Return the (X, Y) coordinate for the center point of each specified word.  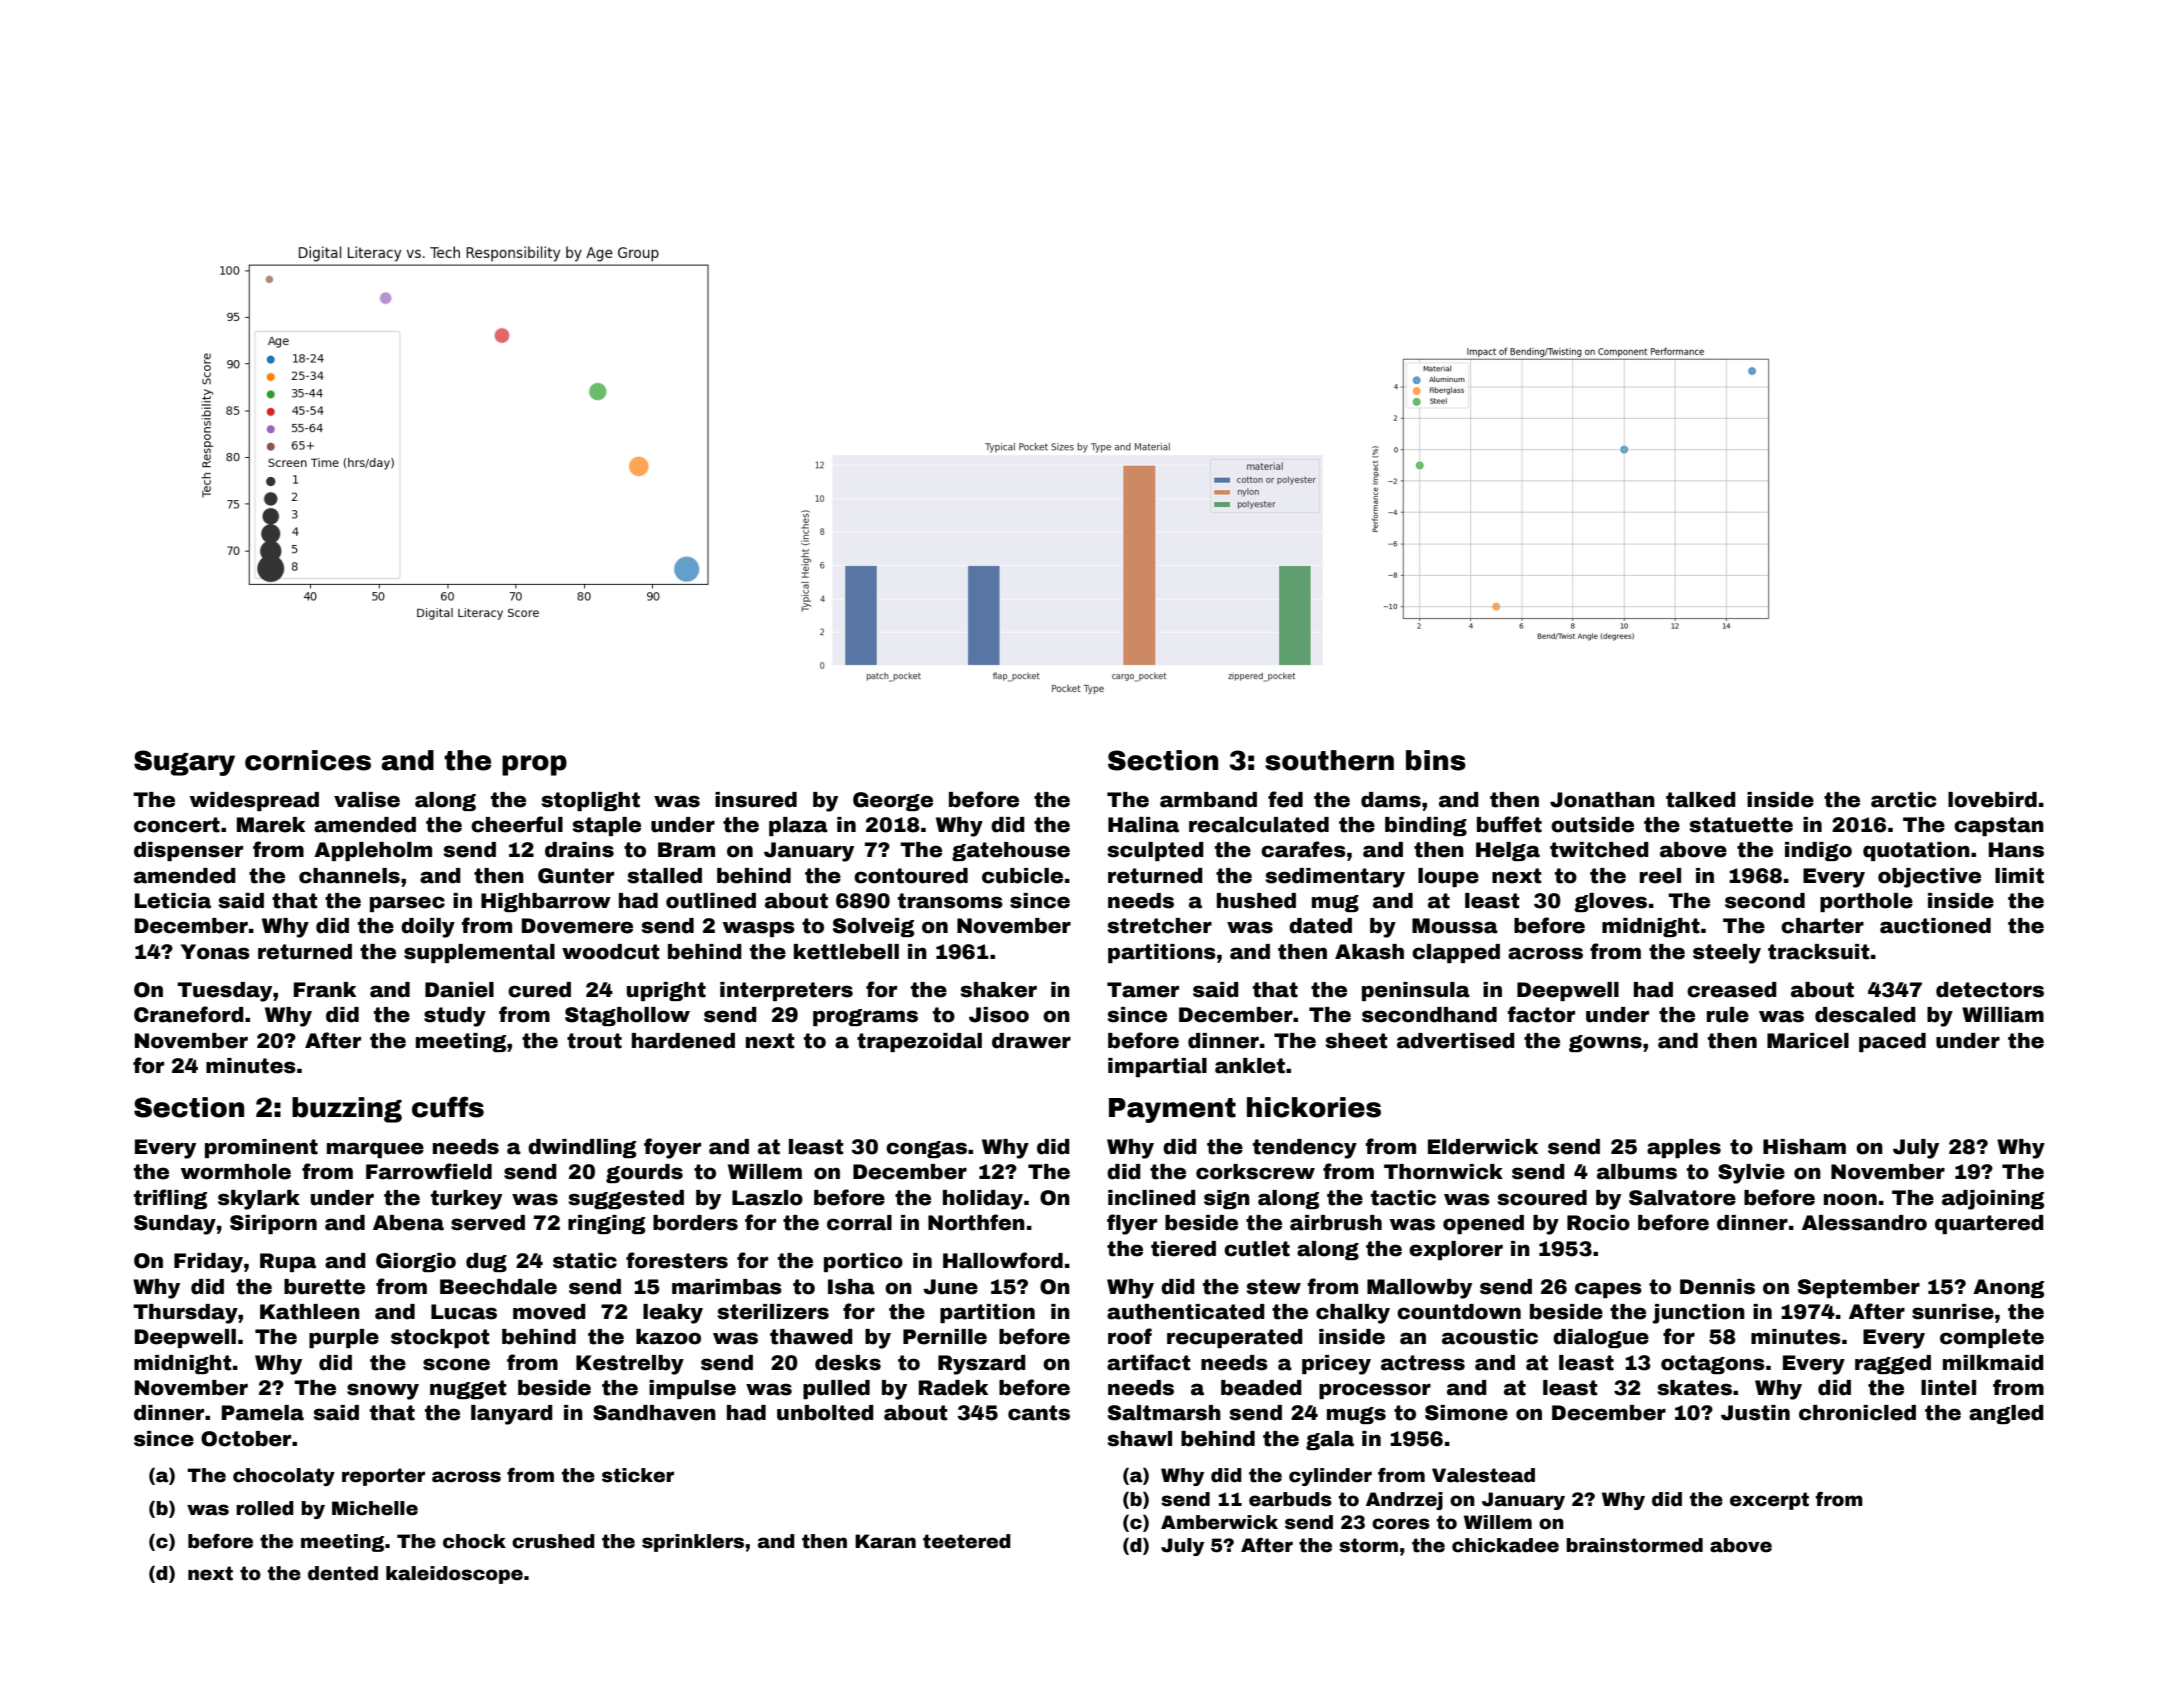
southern (1329, 760)
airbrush (1336, 1223)
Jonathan (1602, 800)
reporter (383, 1477)
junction (1698, 1314)
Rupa (288, 1262)
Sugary (184, 763)
